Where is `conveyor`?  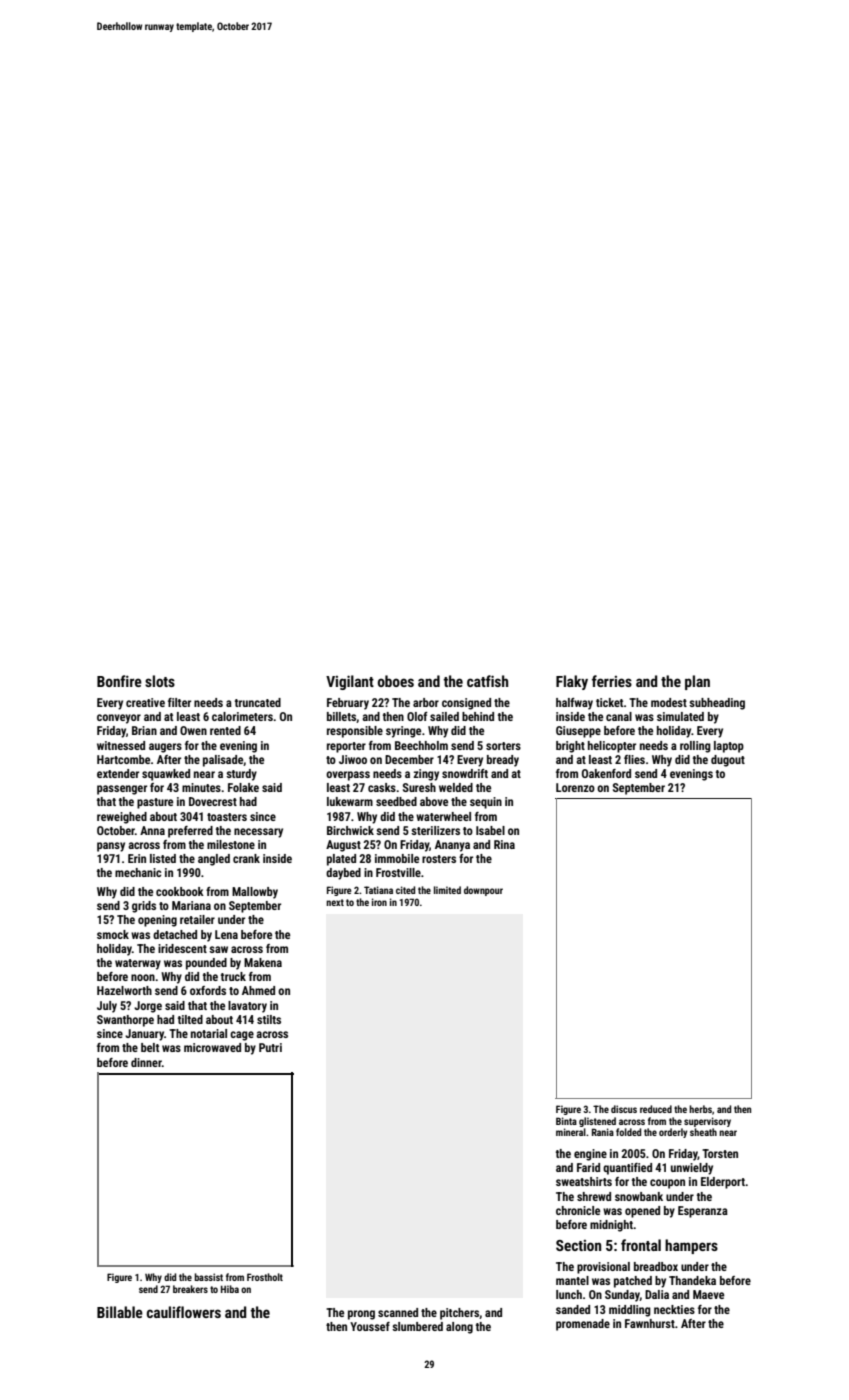
conveyor is located at coordinates (119, 719).
